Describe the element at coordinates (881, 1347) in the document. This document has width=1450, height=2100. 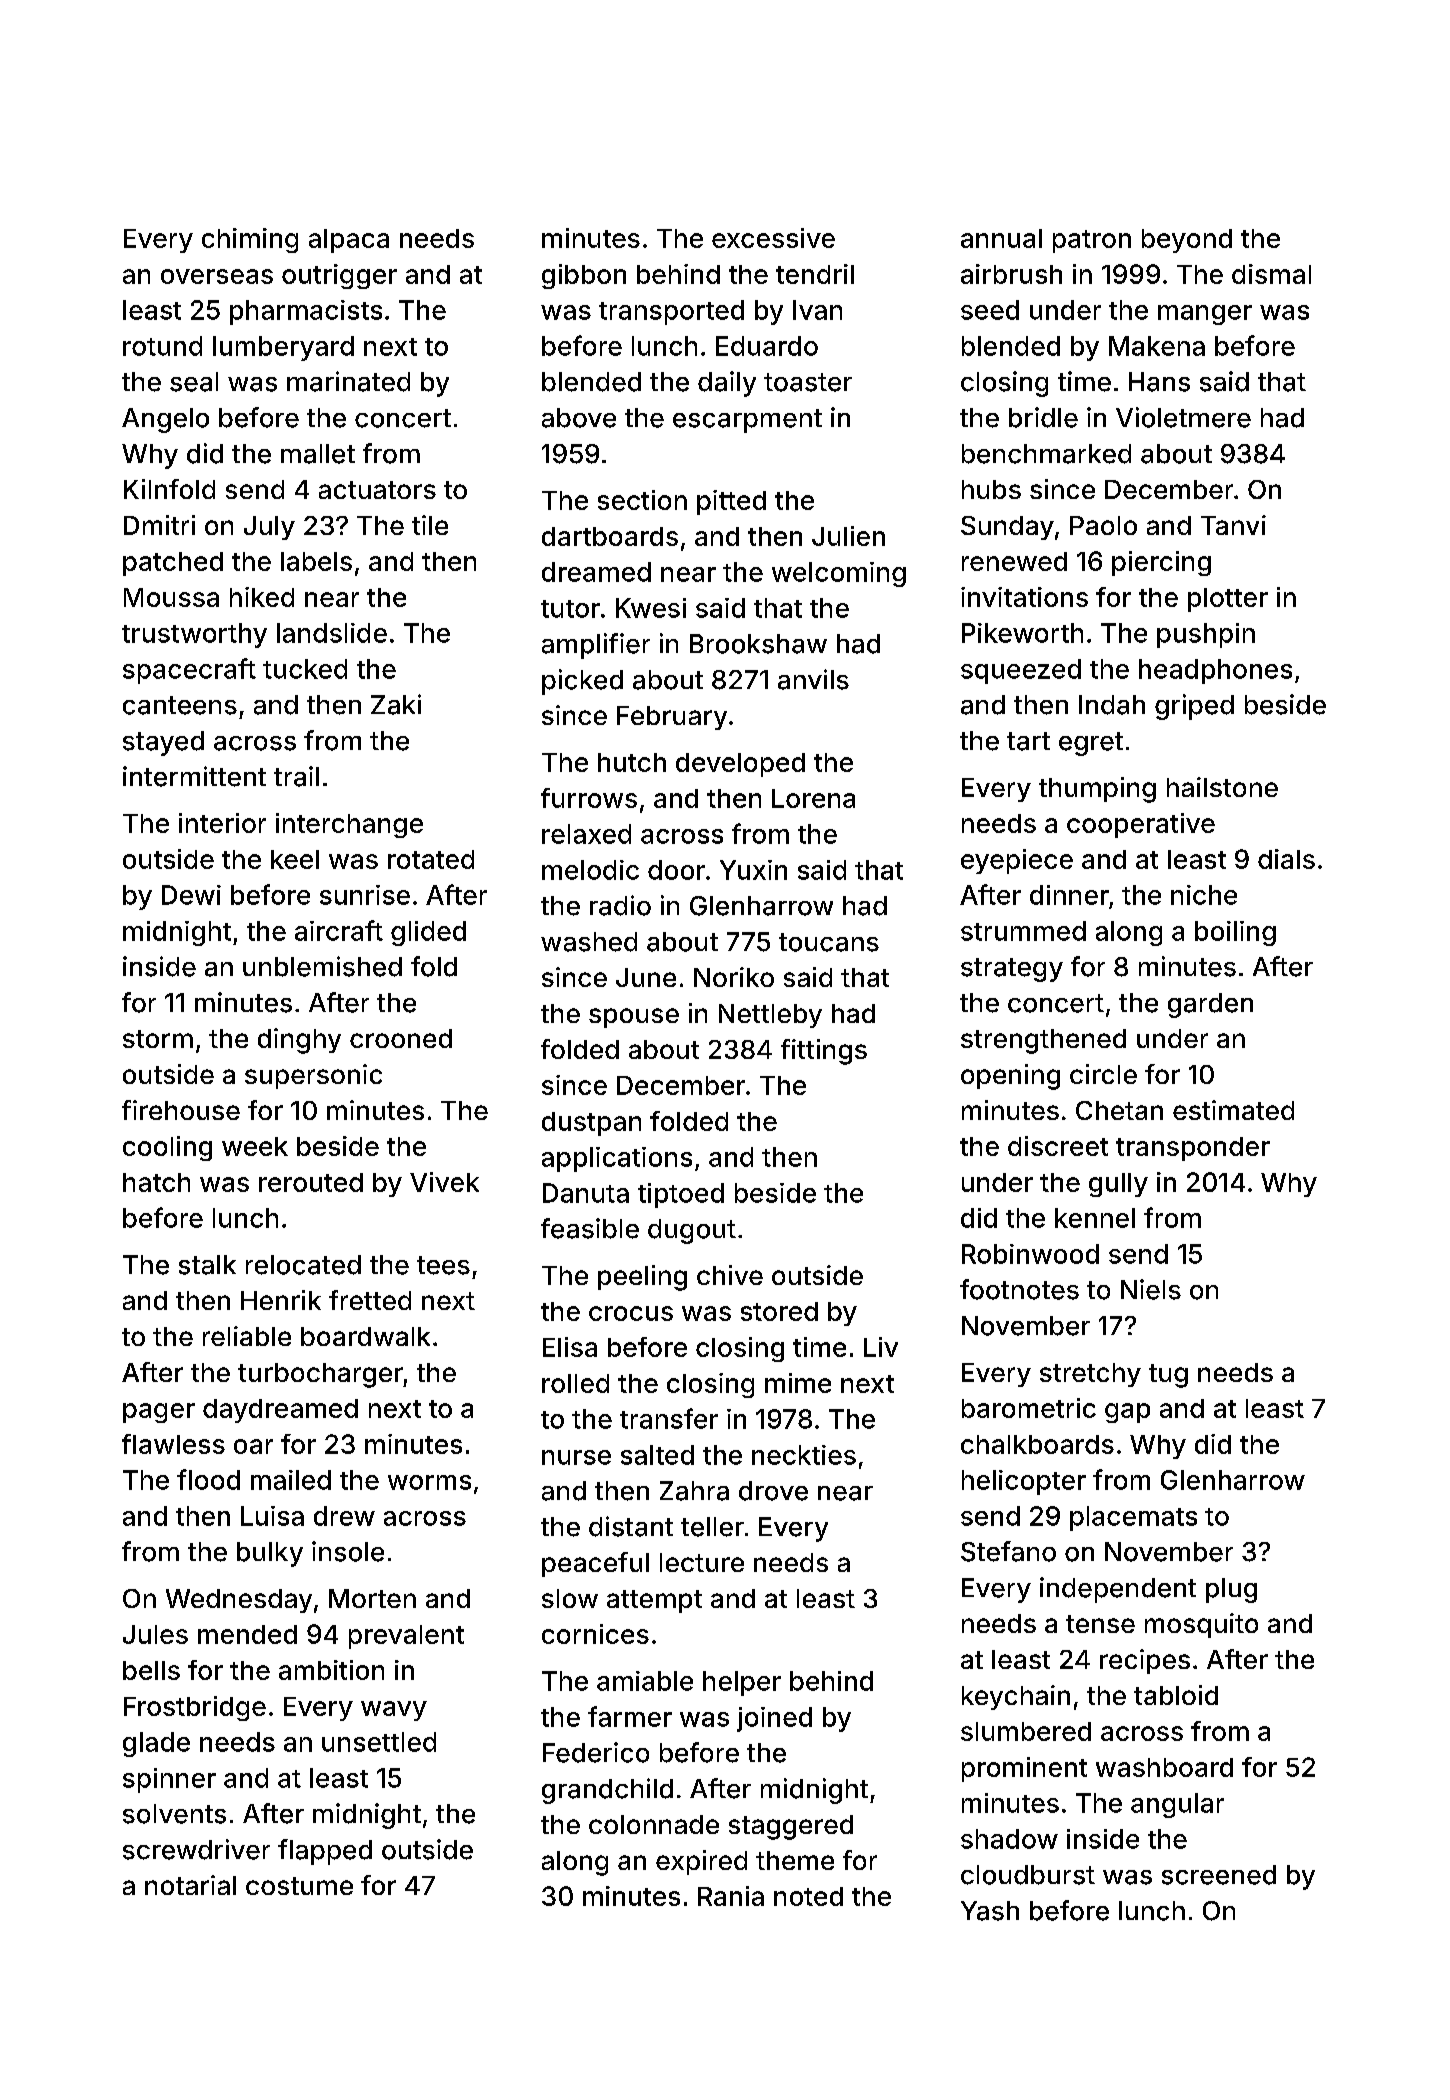
I see `Liv` at that location.
